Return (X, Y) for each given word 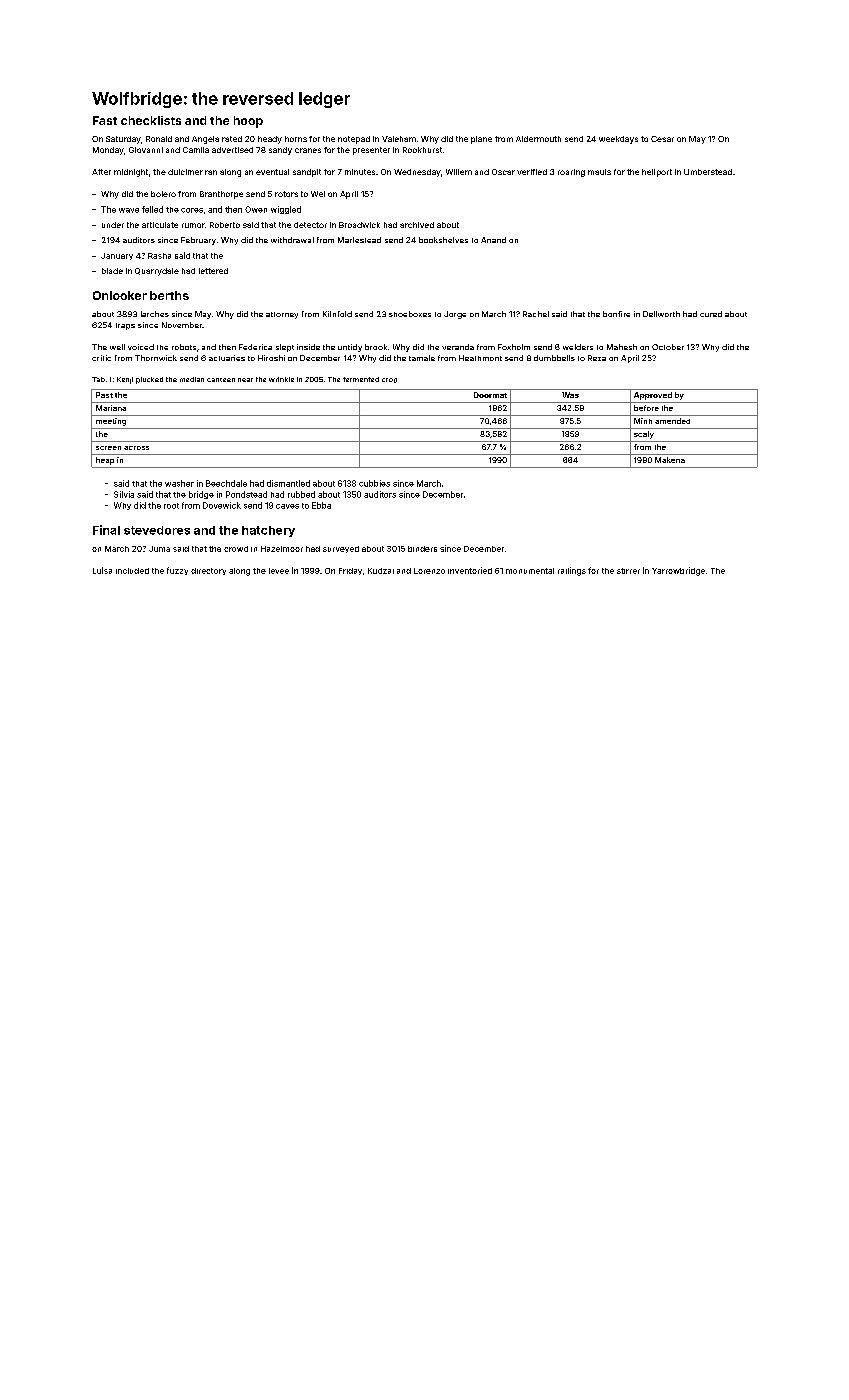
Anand (493, 240)
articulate (160, 225)
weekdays (618, 140)
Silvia (124, 494)
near (245, 380)
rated (232, 139)
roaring (571, 173)
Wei (318, 194)
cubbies (374, 483)
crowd (236, 549)
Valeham (399, 139)
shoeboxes (410, 314)
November (182, 325)
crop (389, 380)
